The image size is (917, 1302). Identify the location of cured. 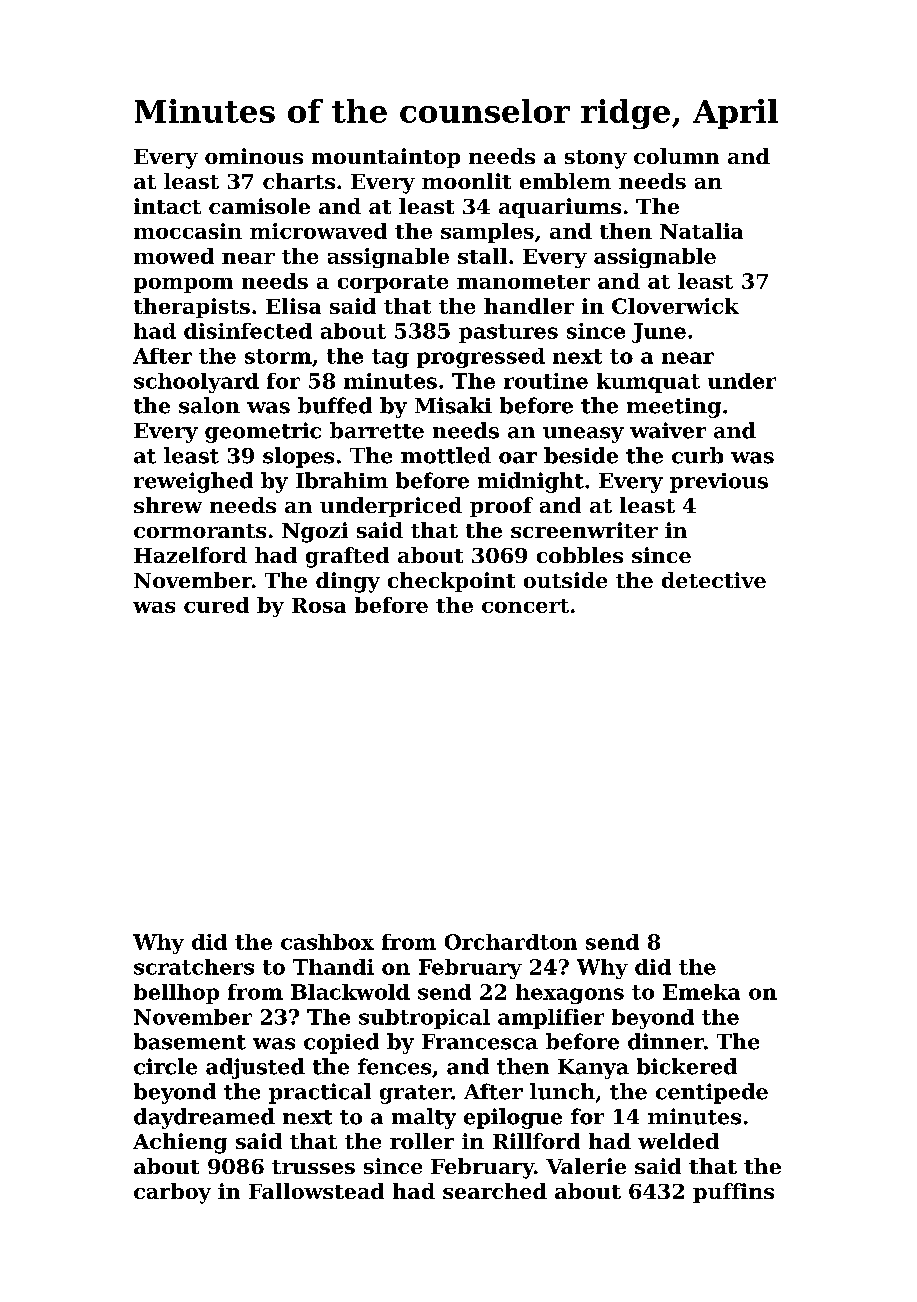
(216, 605).
